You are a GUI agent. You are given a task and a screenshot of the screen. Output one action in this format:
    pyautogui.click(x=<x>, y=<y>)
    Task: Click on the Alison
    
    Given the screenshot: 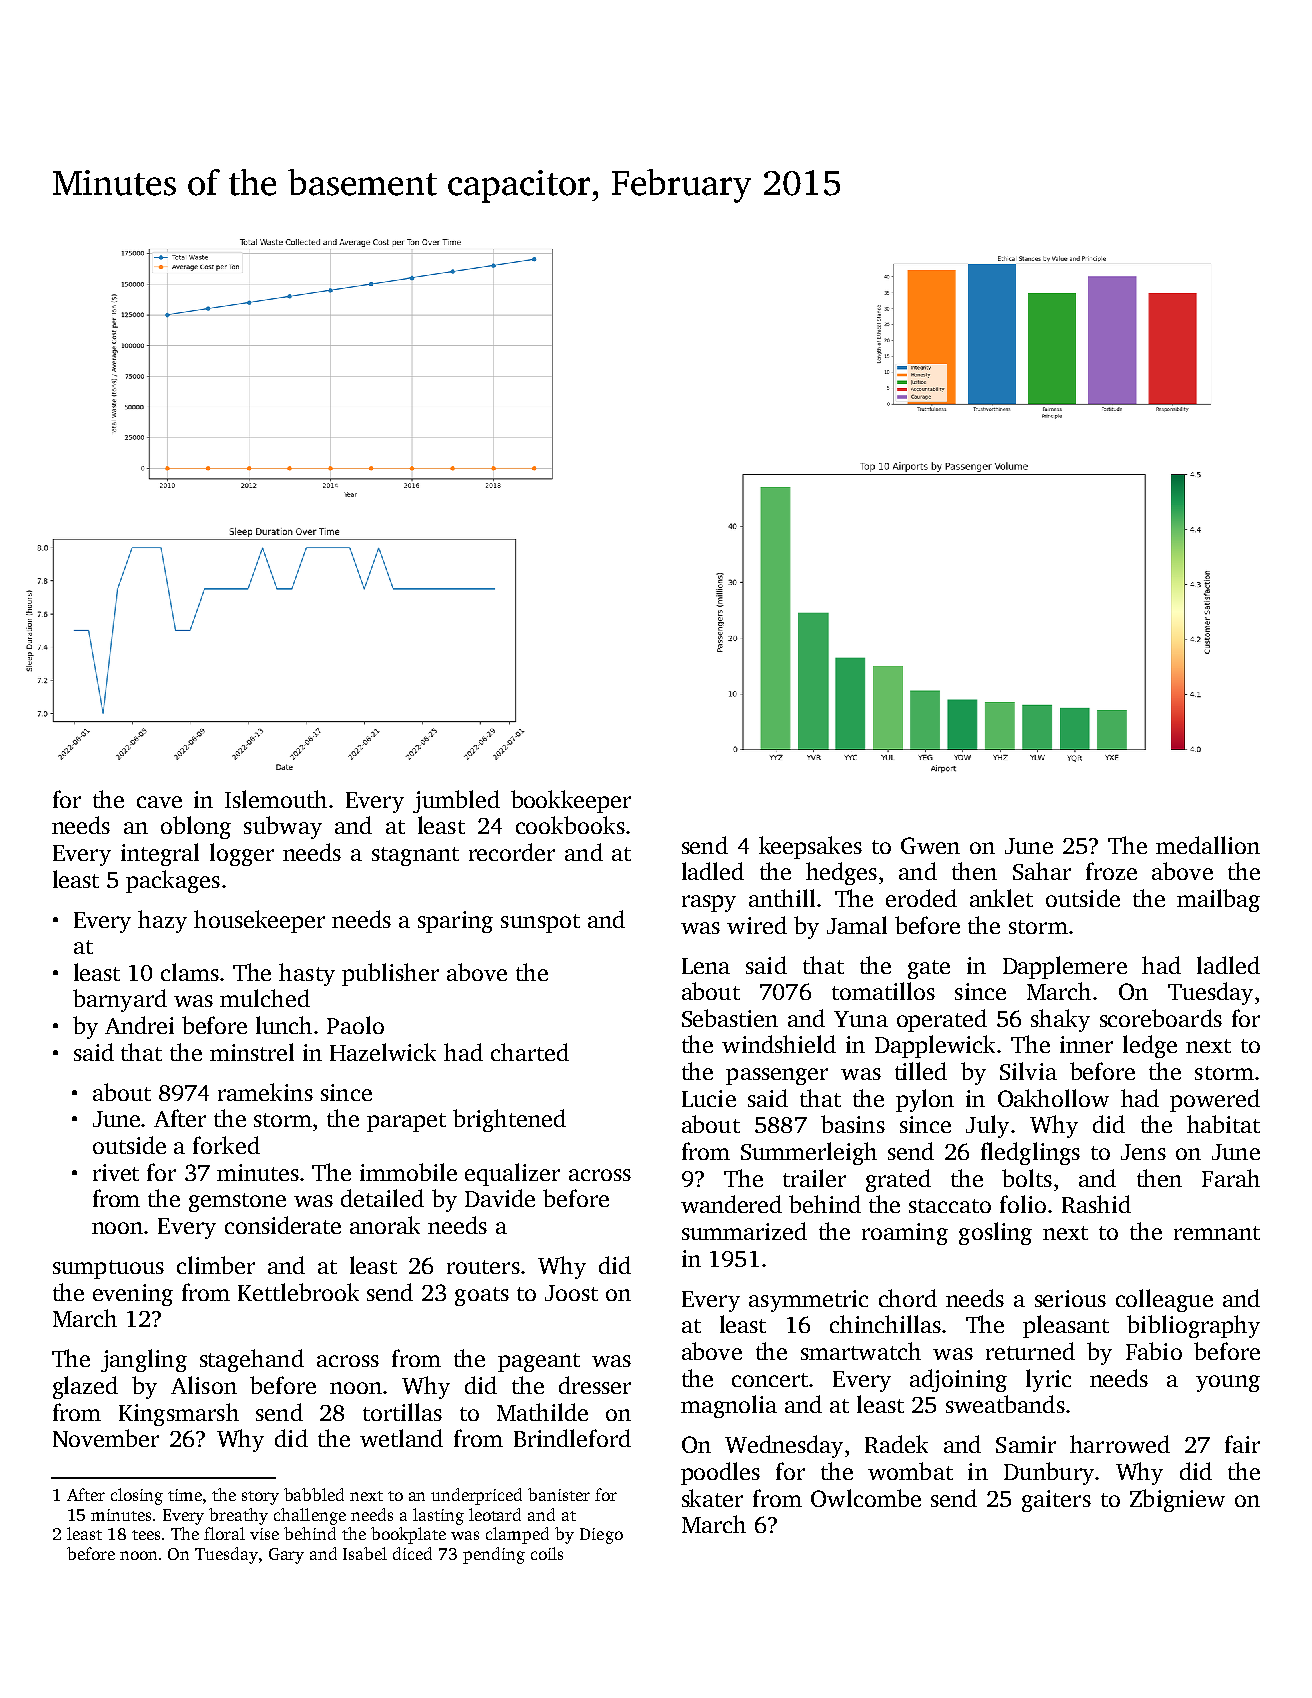 What is the action you would take?
    pyautogui.click(x=204, y=1385)
